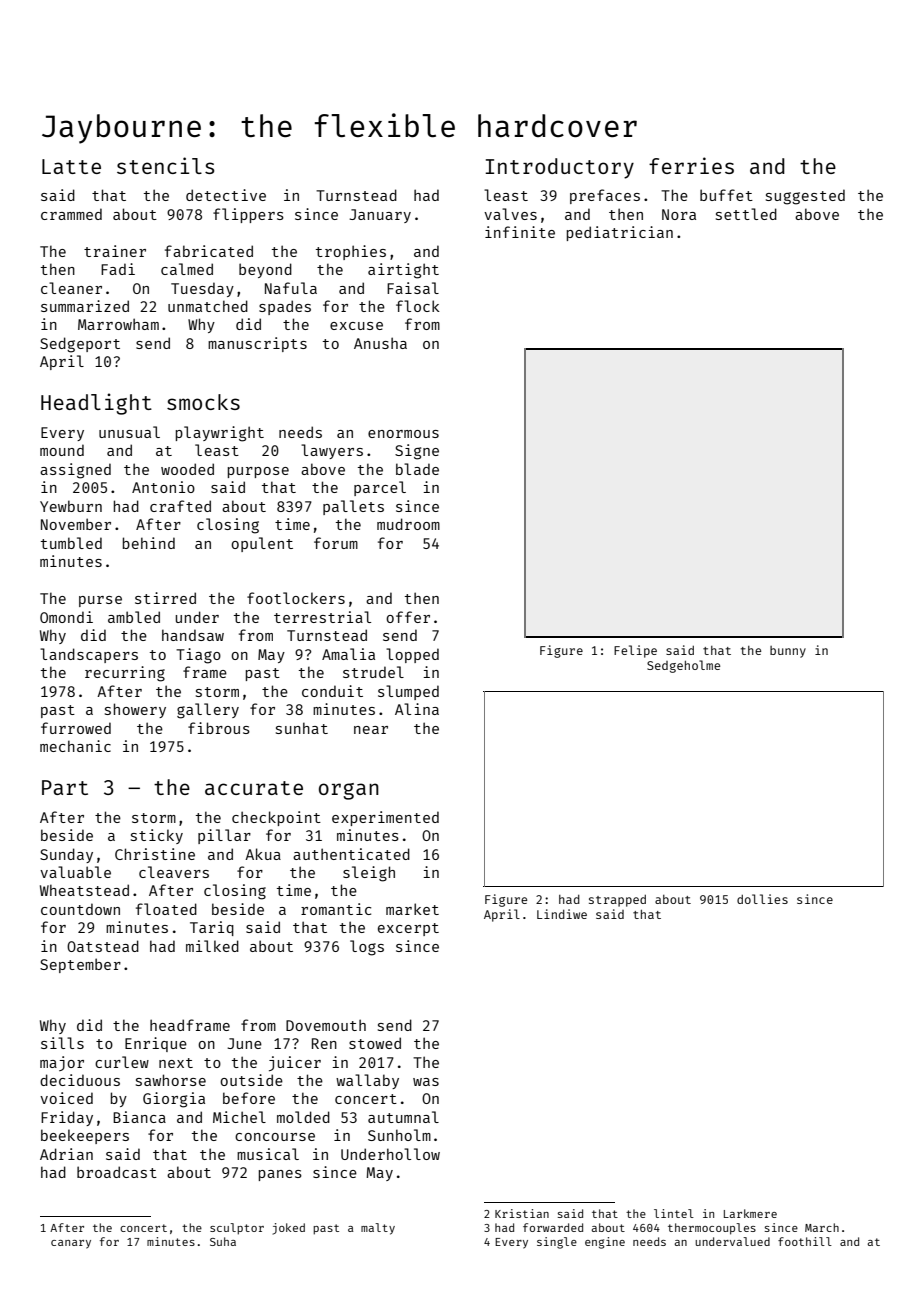 This document has width=924, height=1308. What do you see at coordinates (412, 909) in the document?
I see `market` at bounding box center [412, 909].
